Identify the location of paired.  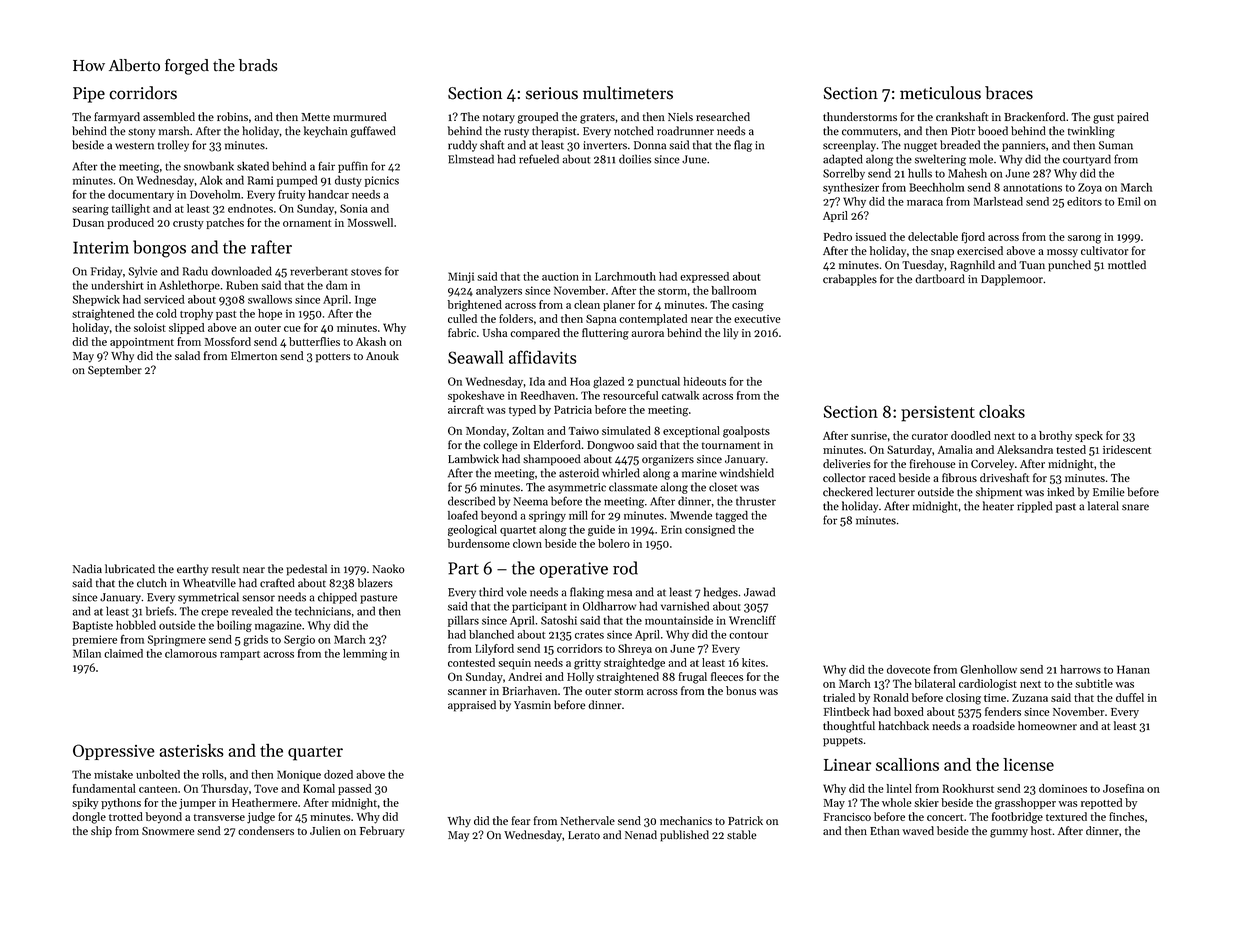
(1133, 118).
